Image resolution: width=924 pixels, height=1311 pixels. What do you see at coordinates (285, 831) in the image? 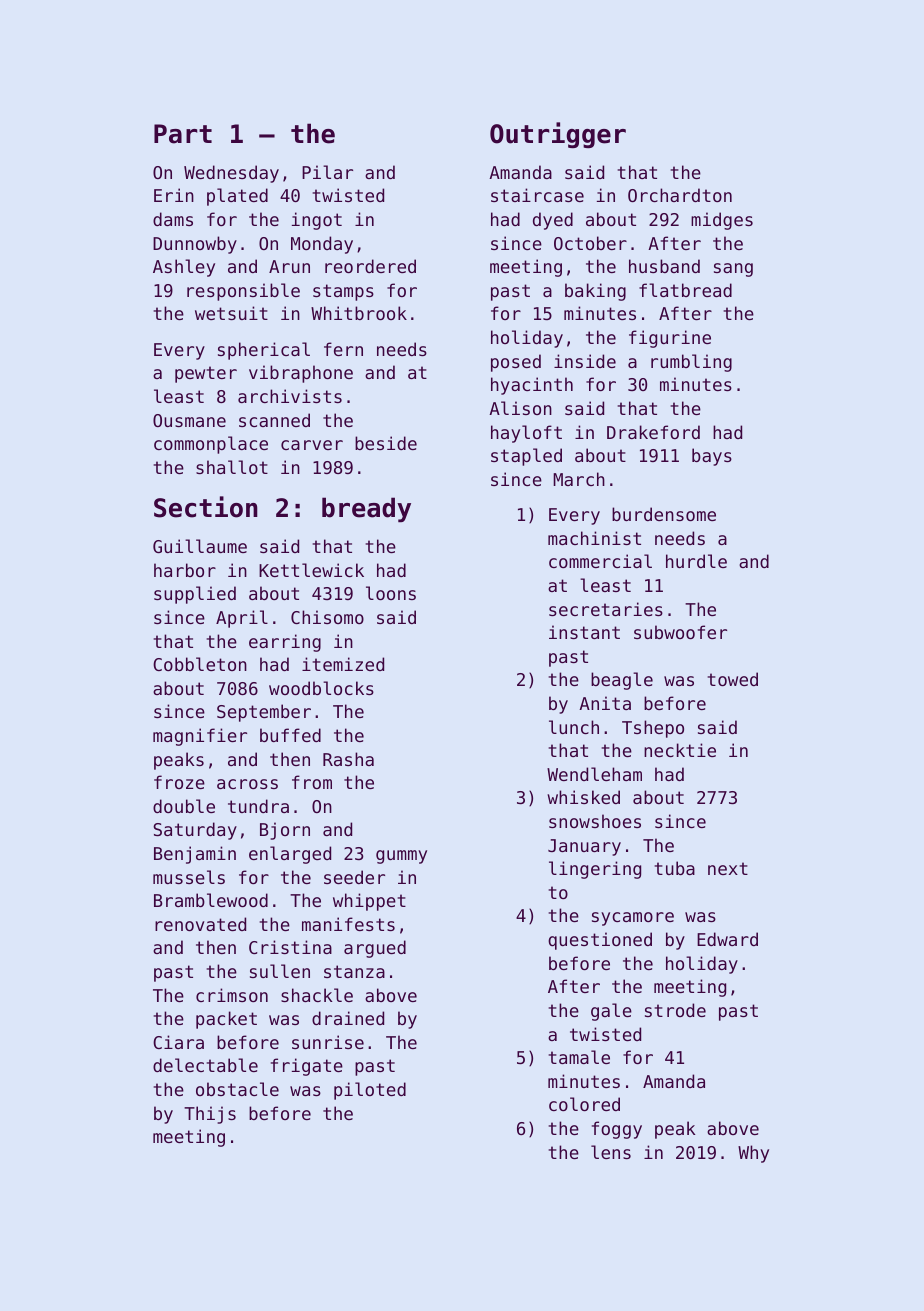
I see `Bjorn` at bounding box center [285, 831].
